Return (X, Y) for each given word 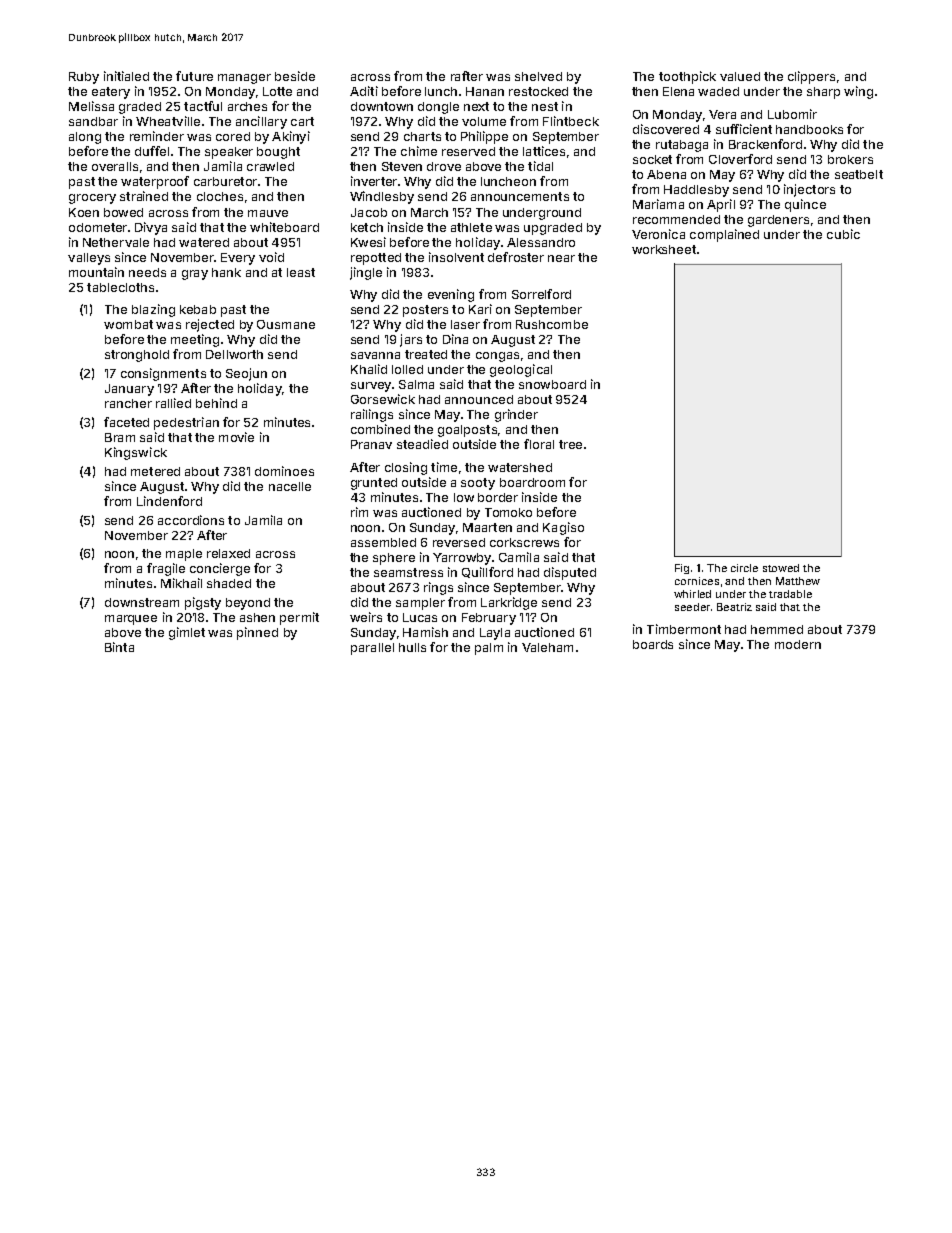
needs (147, 272)
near (561, 258)
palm (489, 649)
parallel (372, 649)
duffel (152, 151)
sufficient (744, 129)
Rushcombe (552, 324)
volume (484, 121)
